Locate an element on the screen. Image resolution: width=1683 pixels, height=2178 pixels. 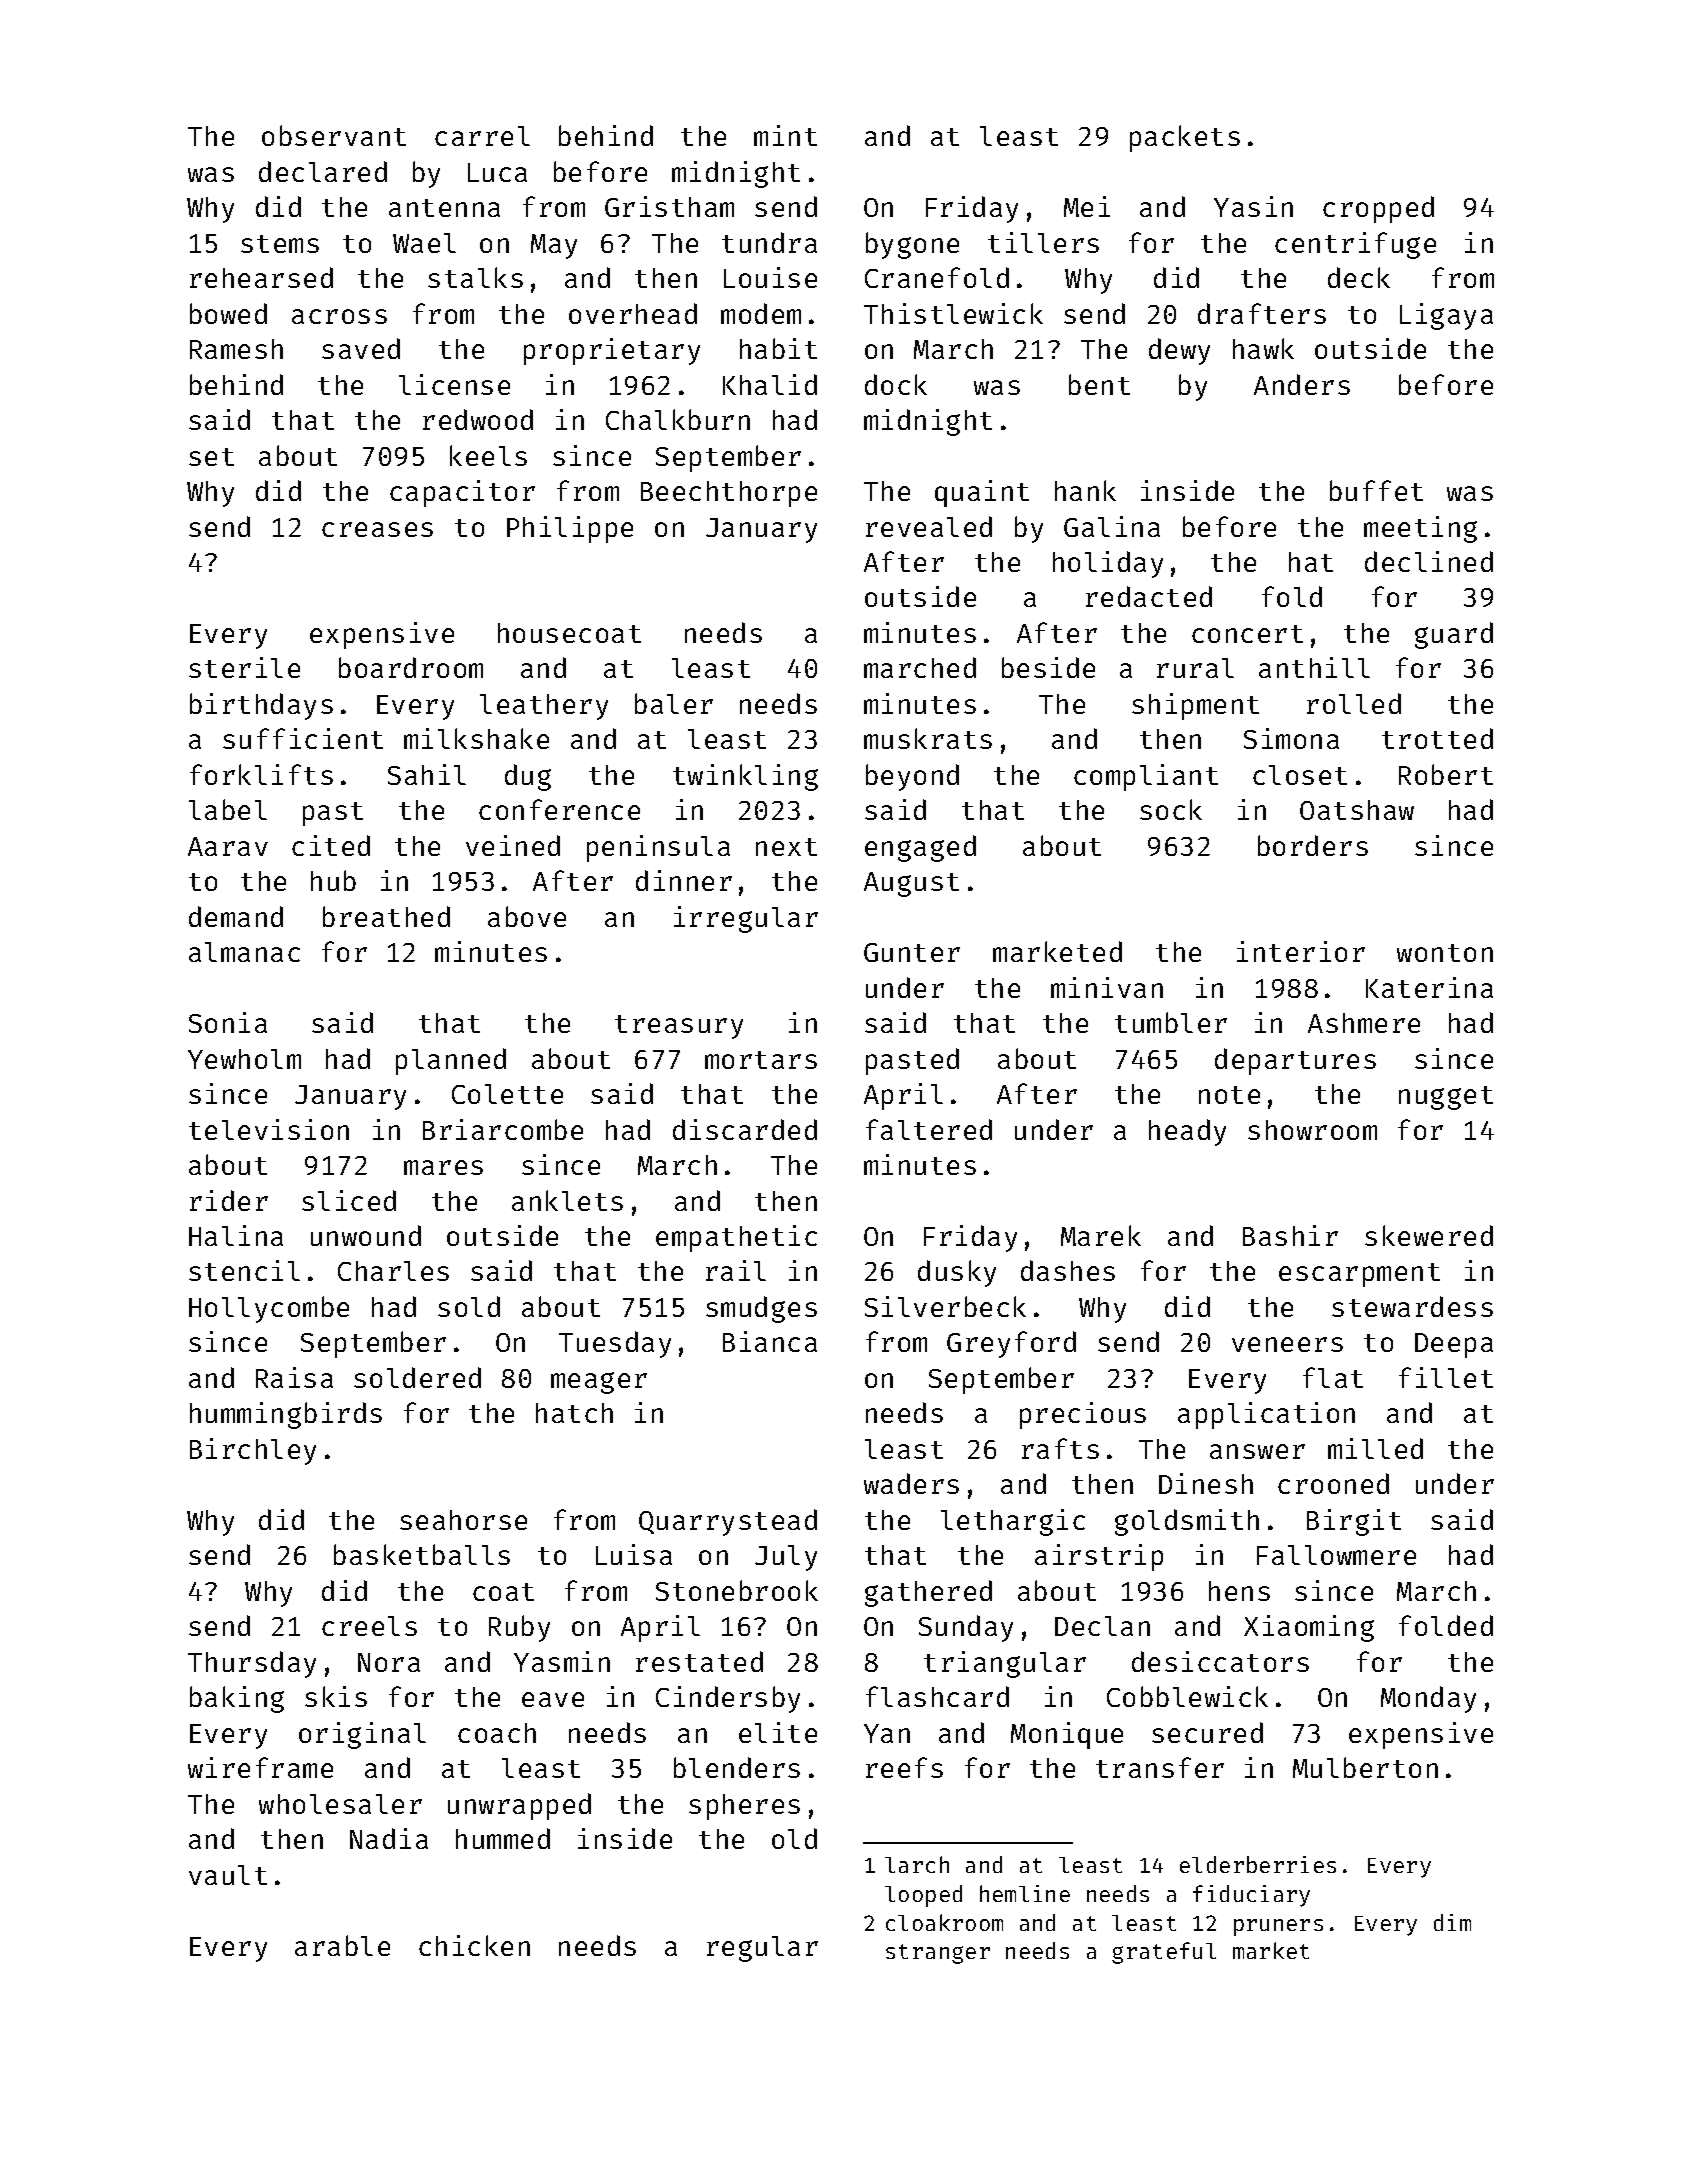
stranger is located at coordinates (938, 1954).
